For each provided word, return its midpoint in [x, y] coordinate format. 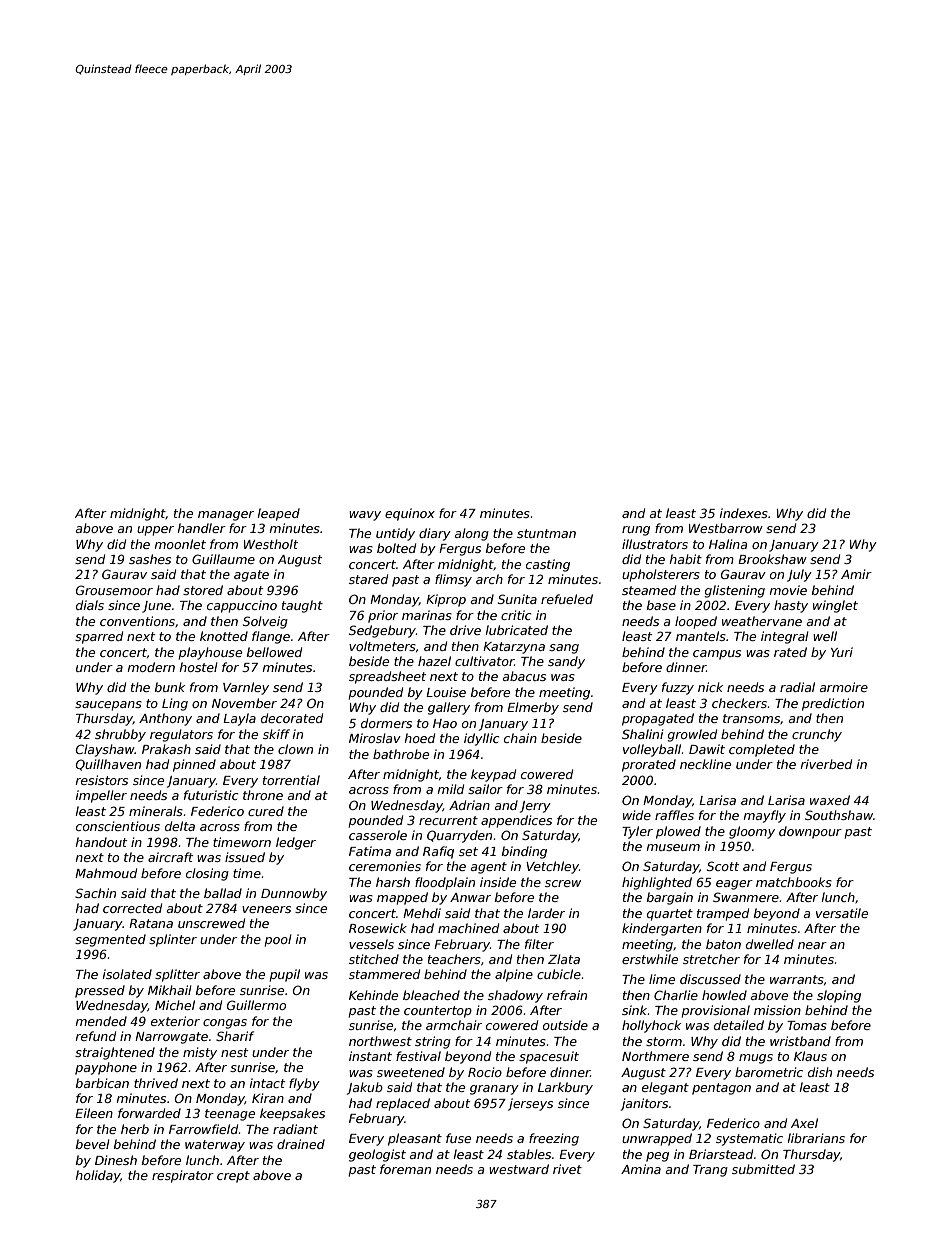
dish [820, 1072]
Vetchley [552, 867]
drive [465, 630]
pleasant [415, 1139]
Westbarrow [726, 528]
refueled [567, 599]
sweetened [411, 1072]
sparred [99, 637]
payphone [106, 1068]
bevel [93, 1144]
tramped [723, 914]
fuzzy [678, 688]
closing [207, 874]
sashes [150, 559]
